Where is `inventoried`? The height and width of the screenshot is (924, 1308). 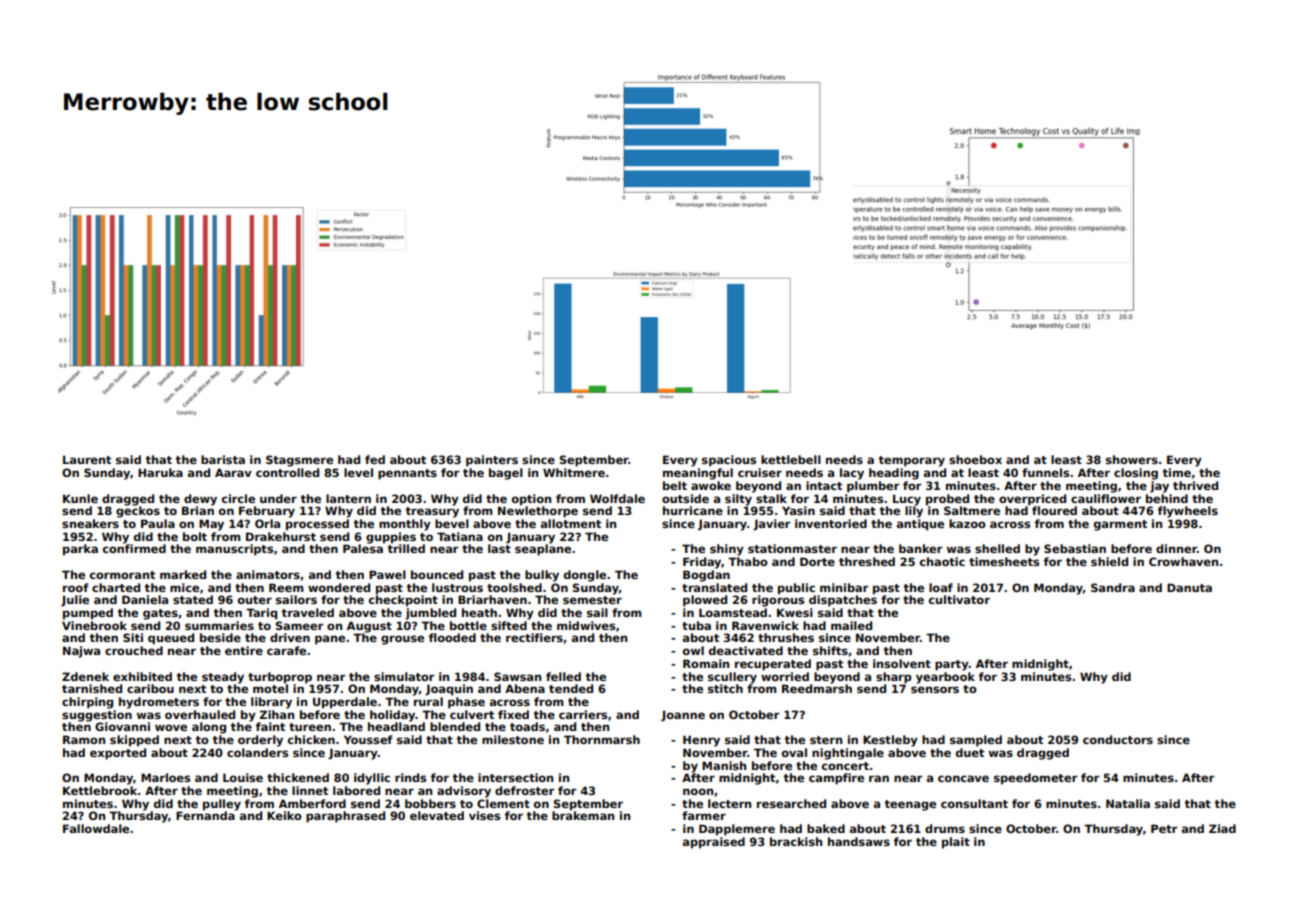 inventoried is located at coordinates (831, 523).
